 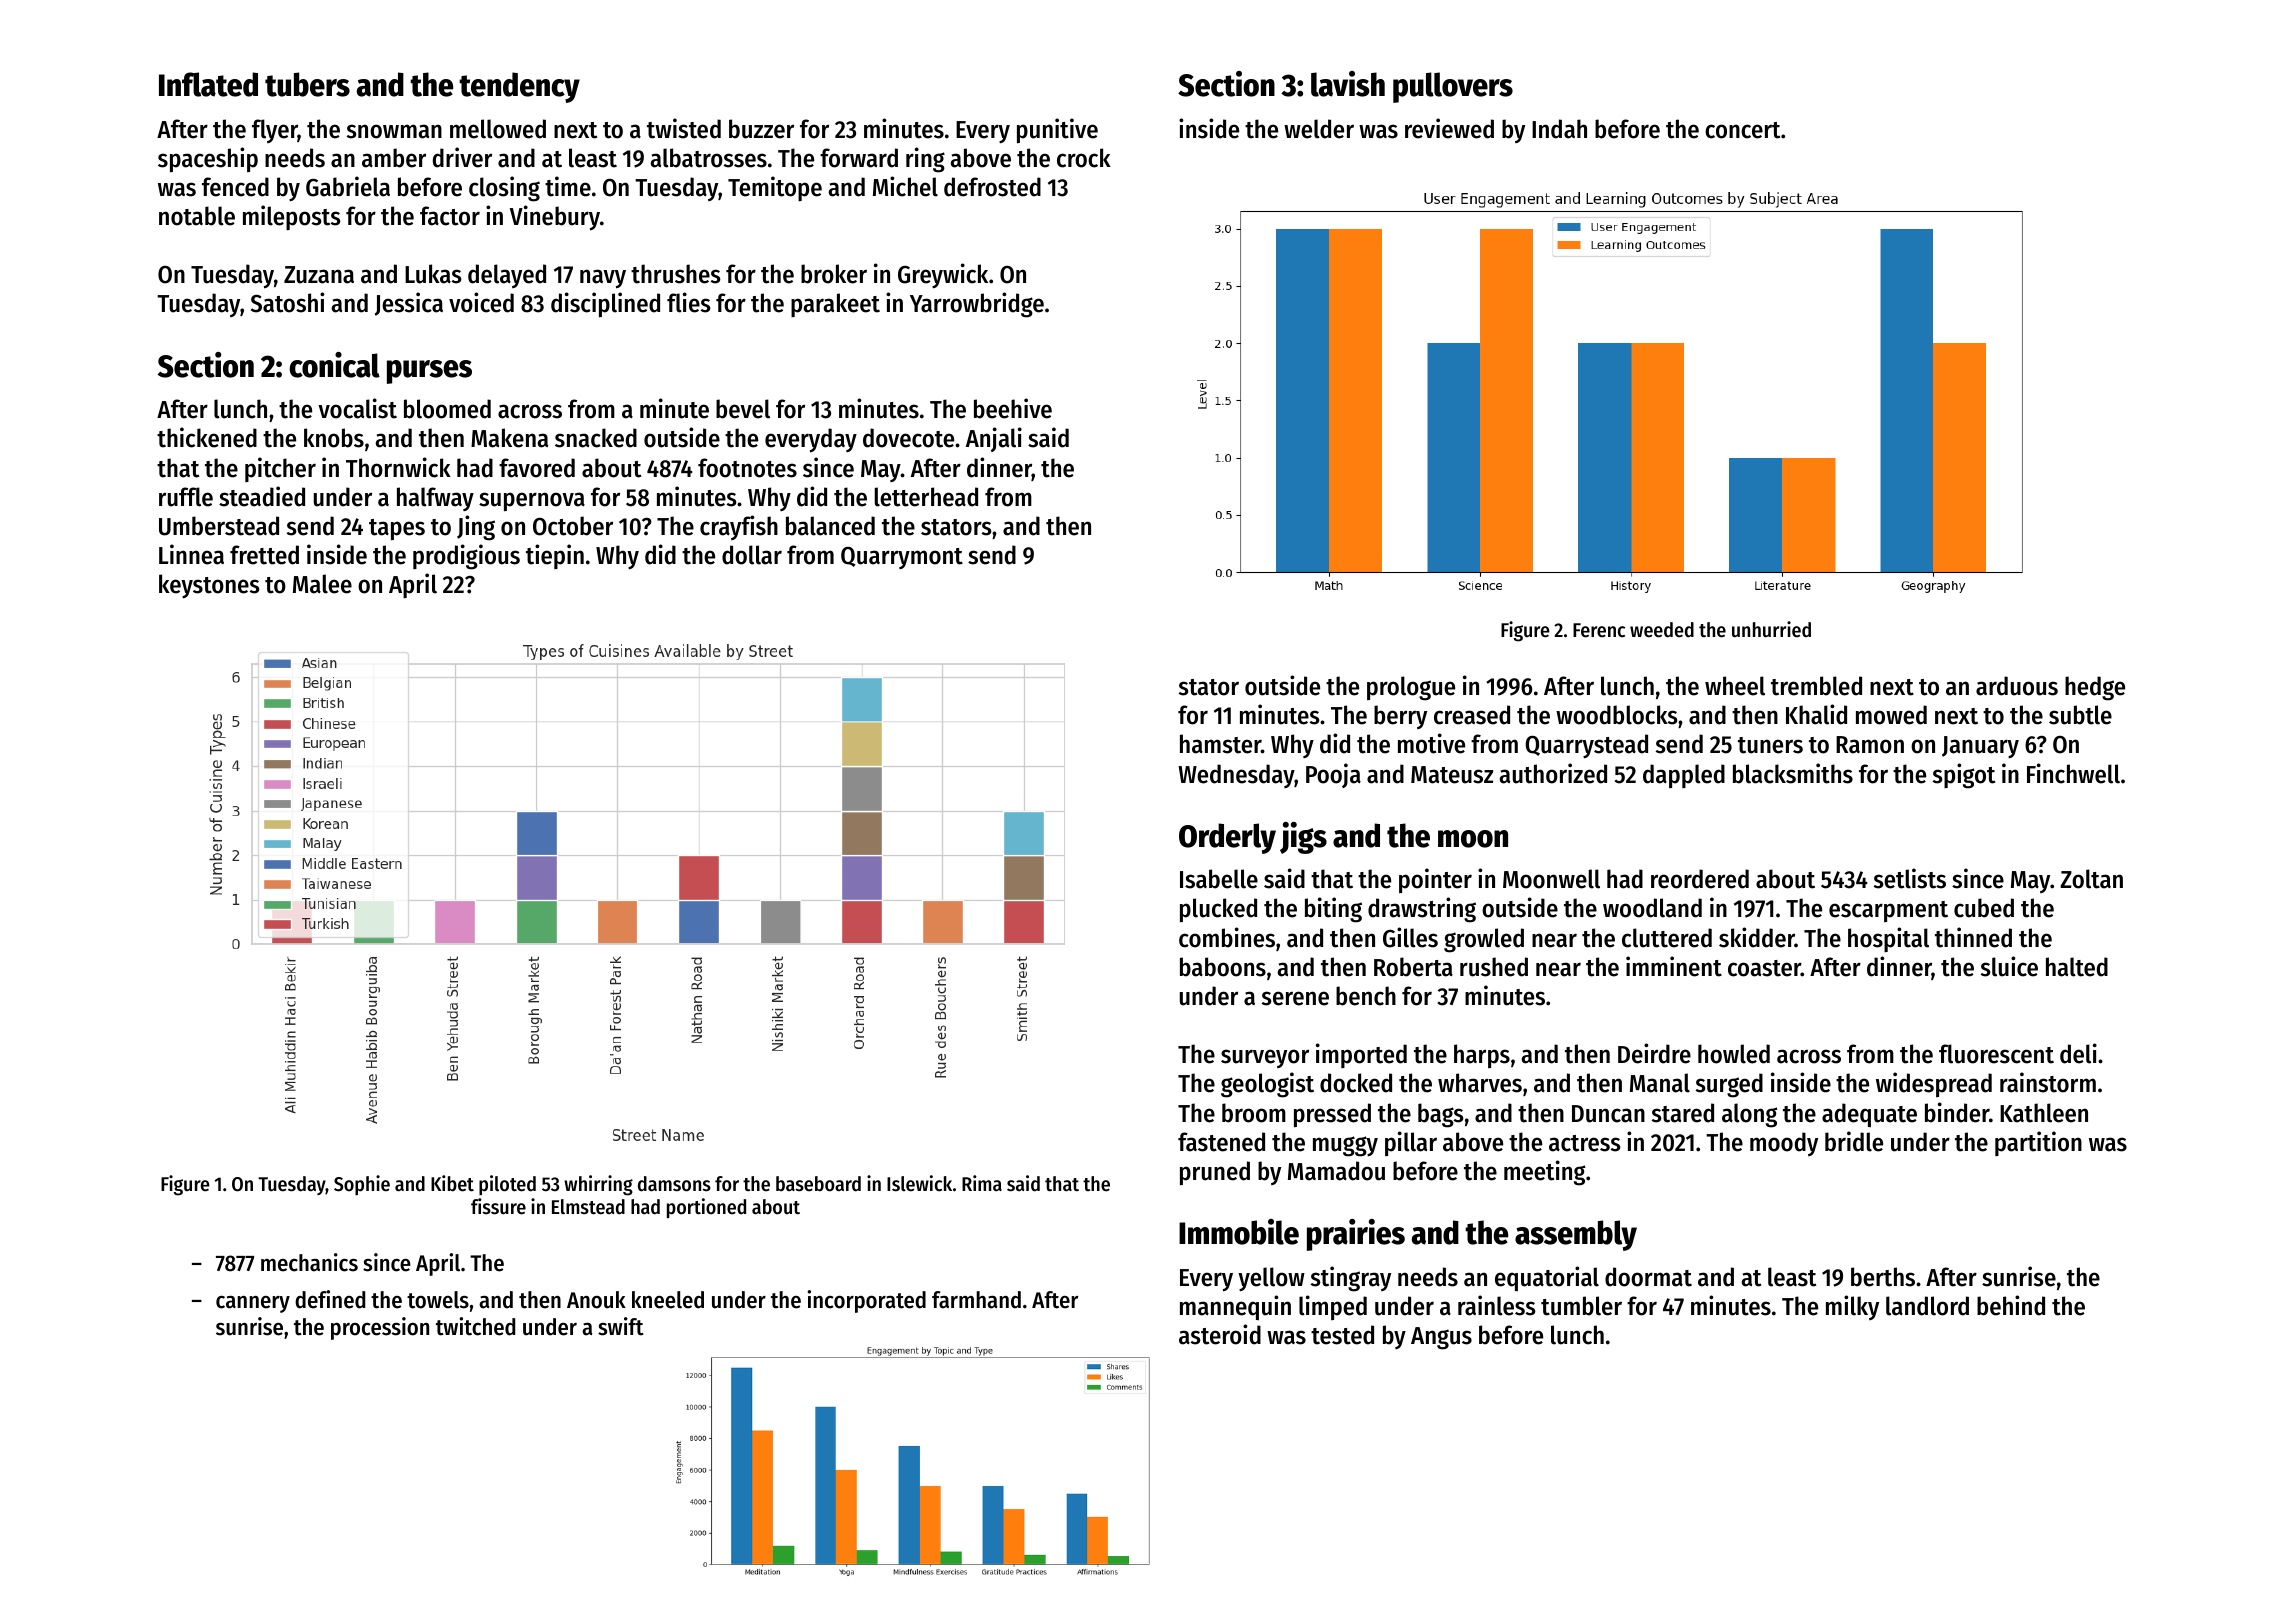 I want to click on ruffle, so click(x=186, y=497).
